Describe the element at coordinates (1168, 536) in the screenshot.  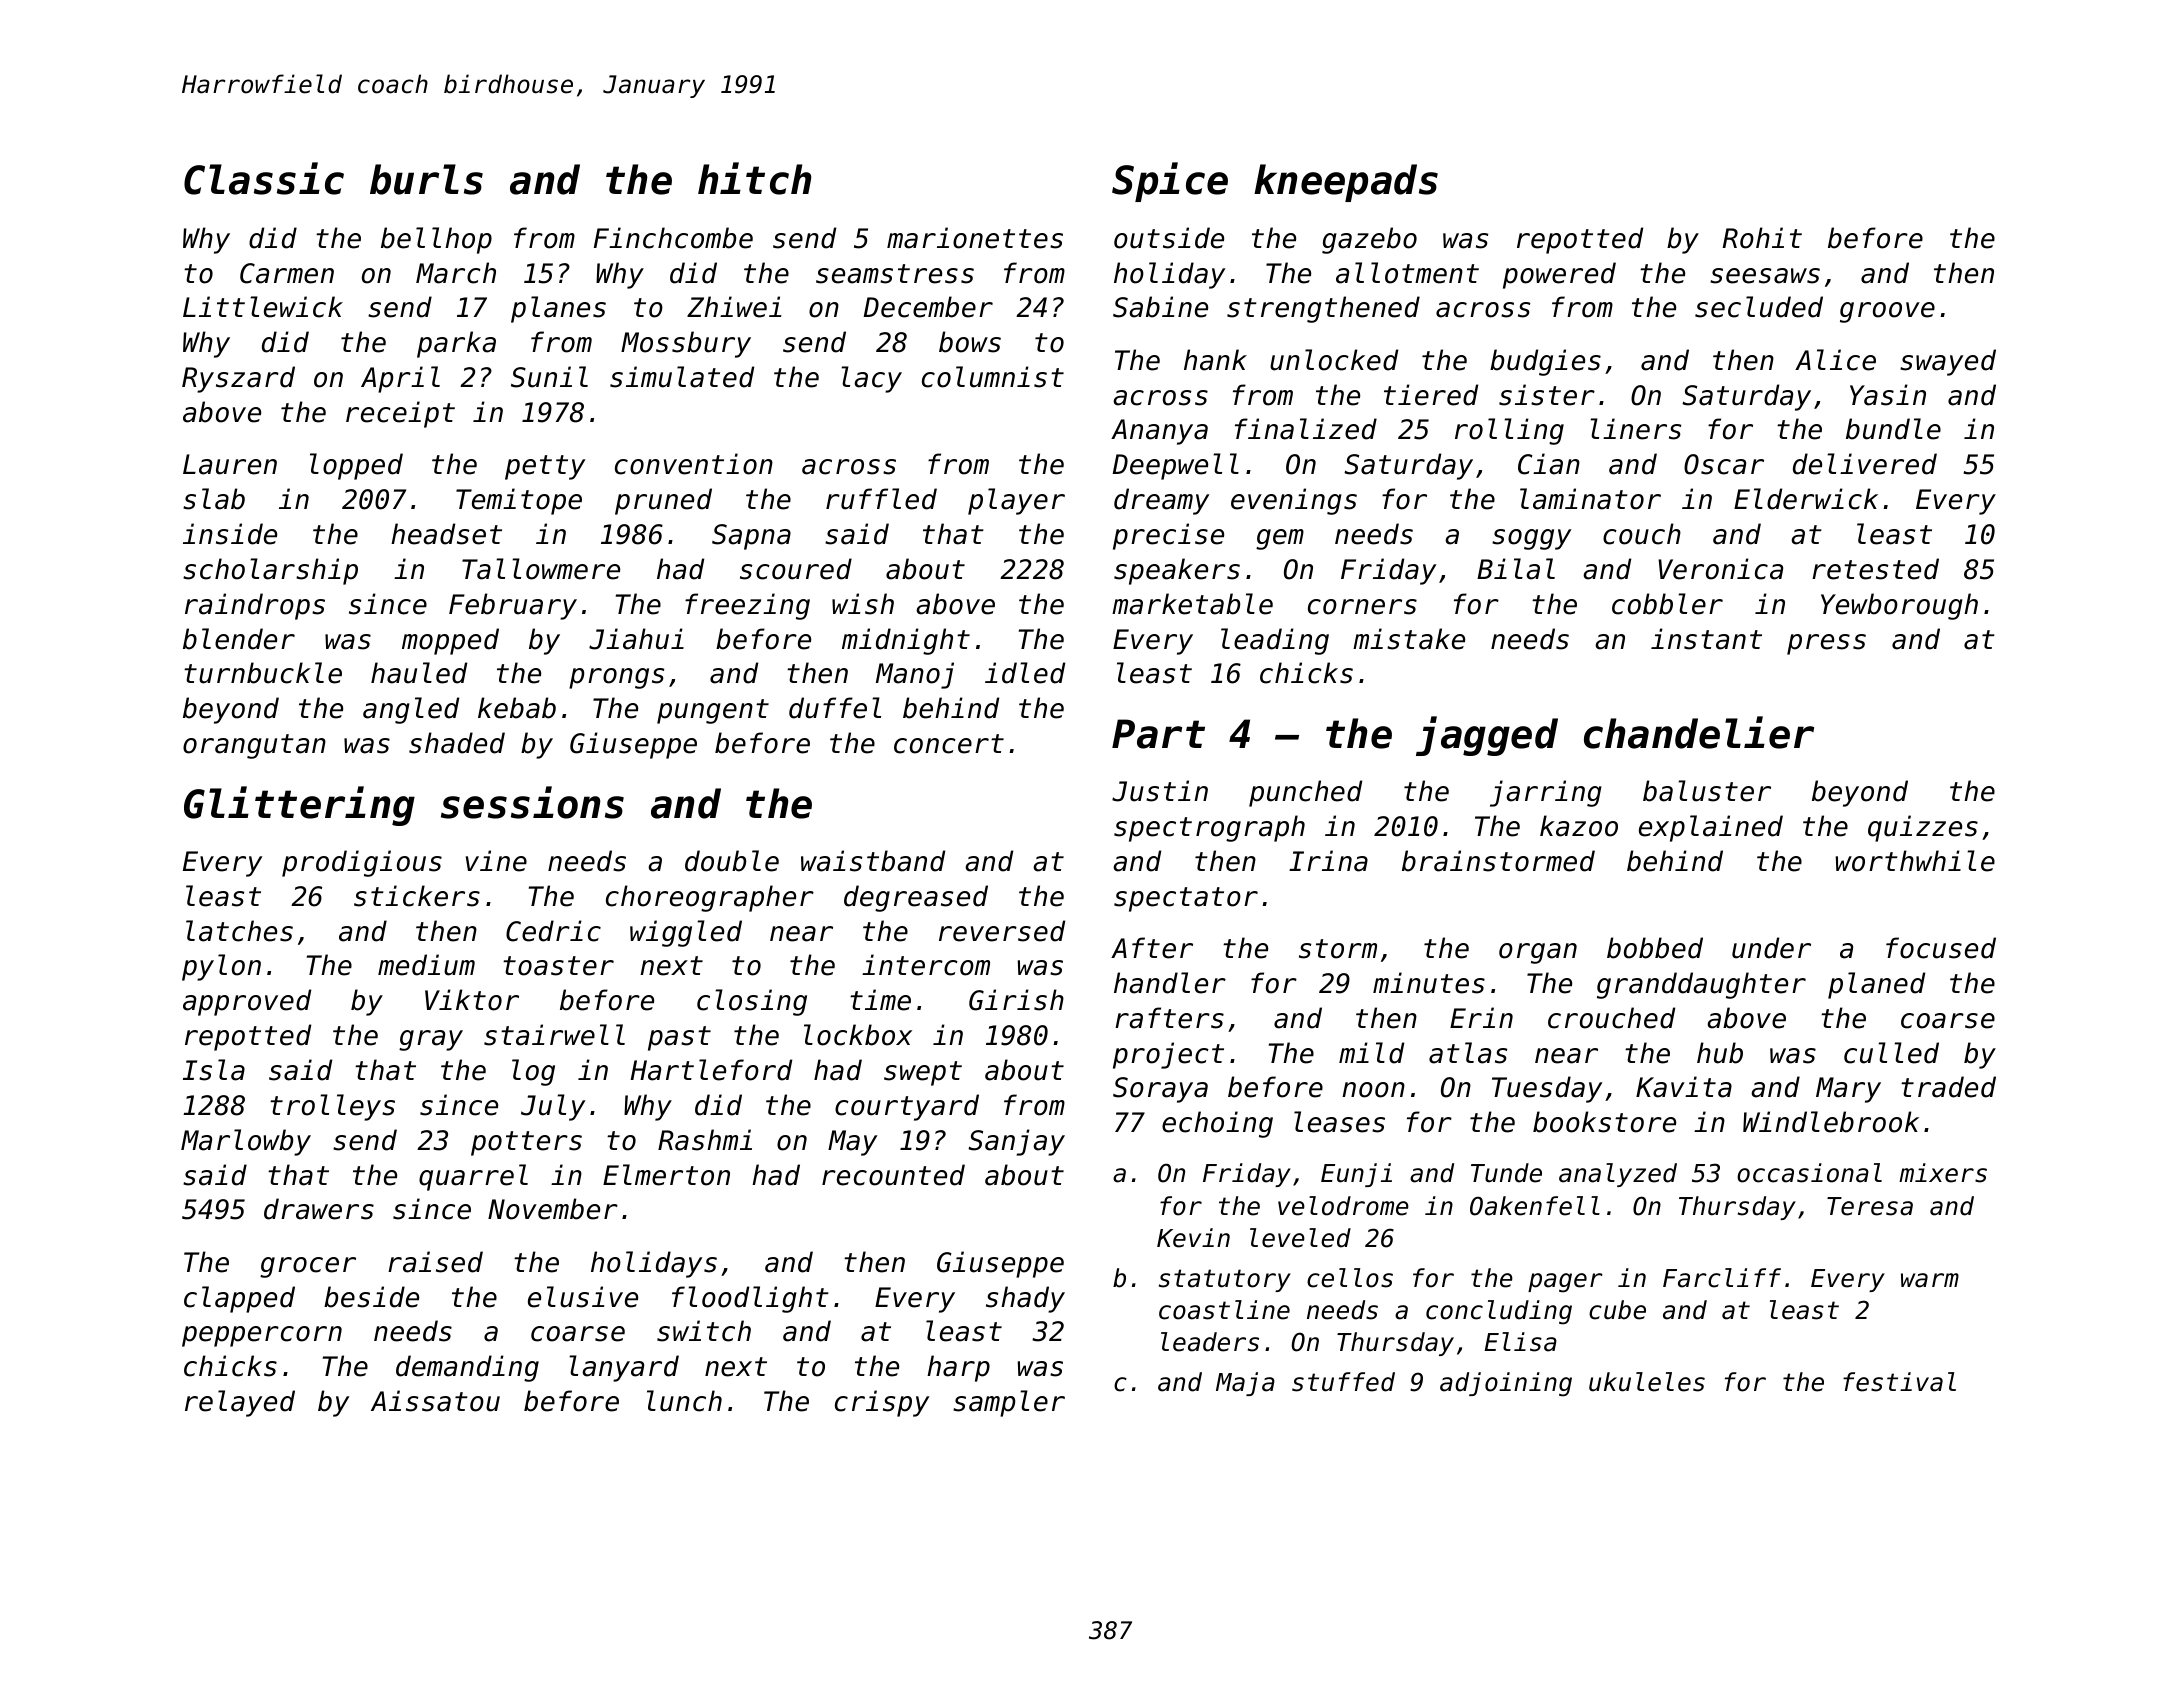
I see `precise` at that location.
